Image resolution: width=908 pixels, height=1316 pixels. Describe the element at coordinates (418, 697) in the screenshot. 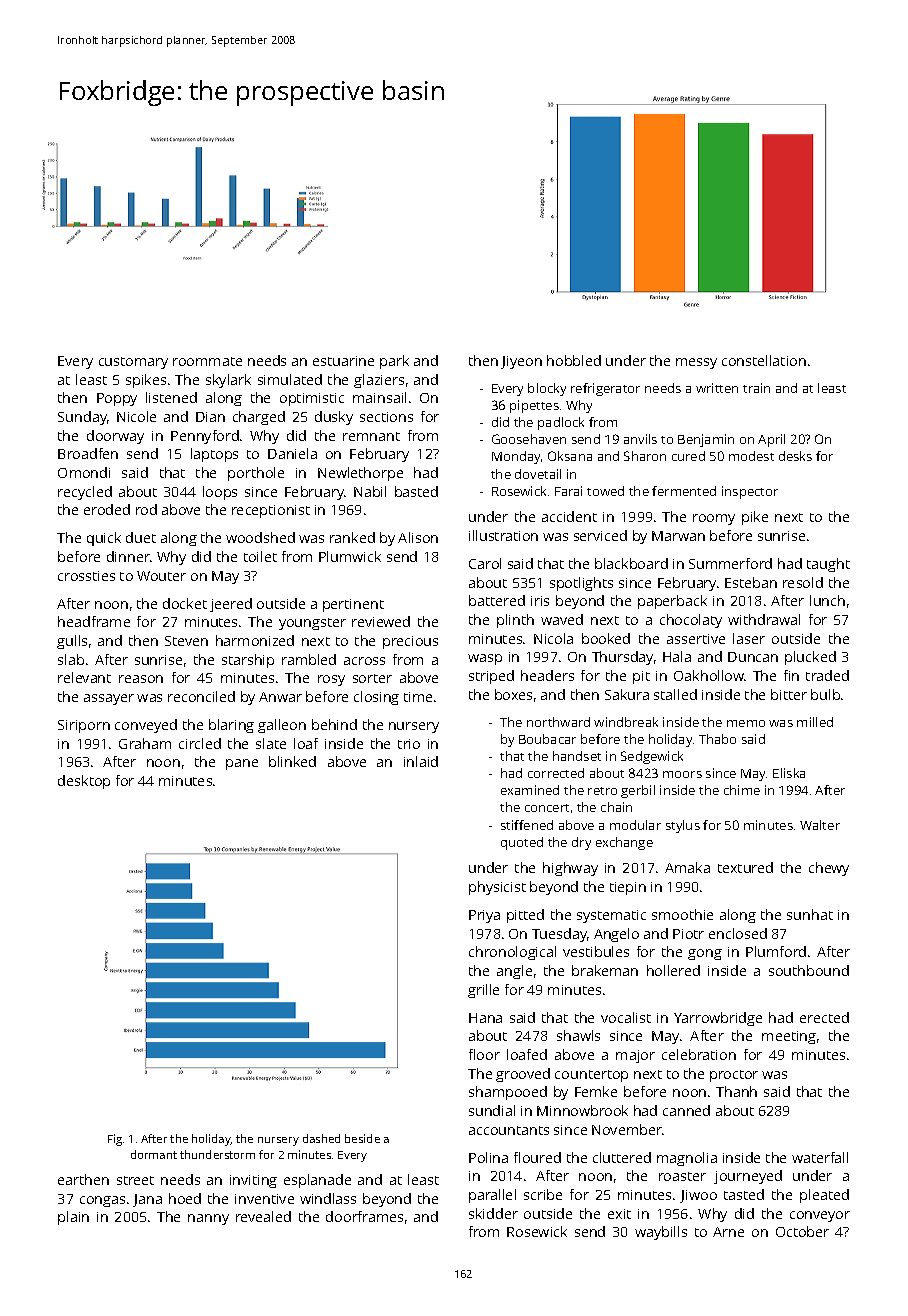

I see `time` at that location.
